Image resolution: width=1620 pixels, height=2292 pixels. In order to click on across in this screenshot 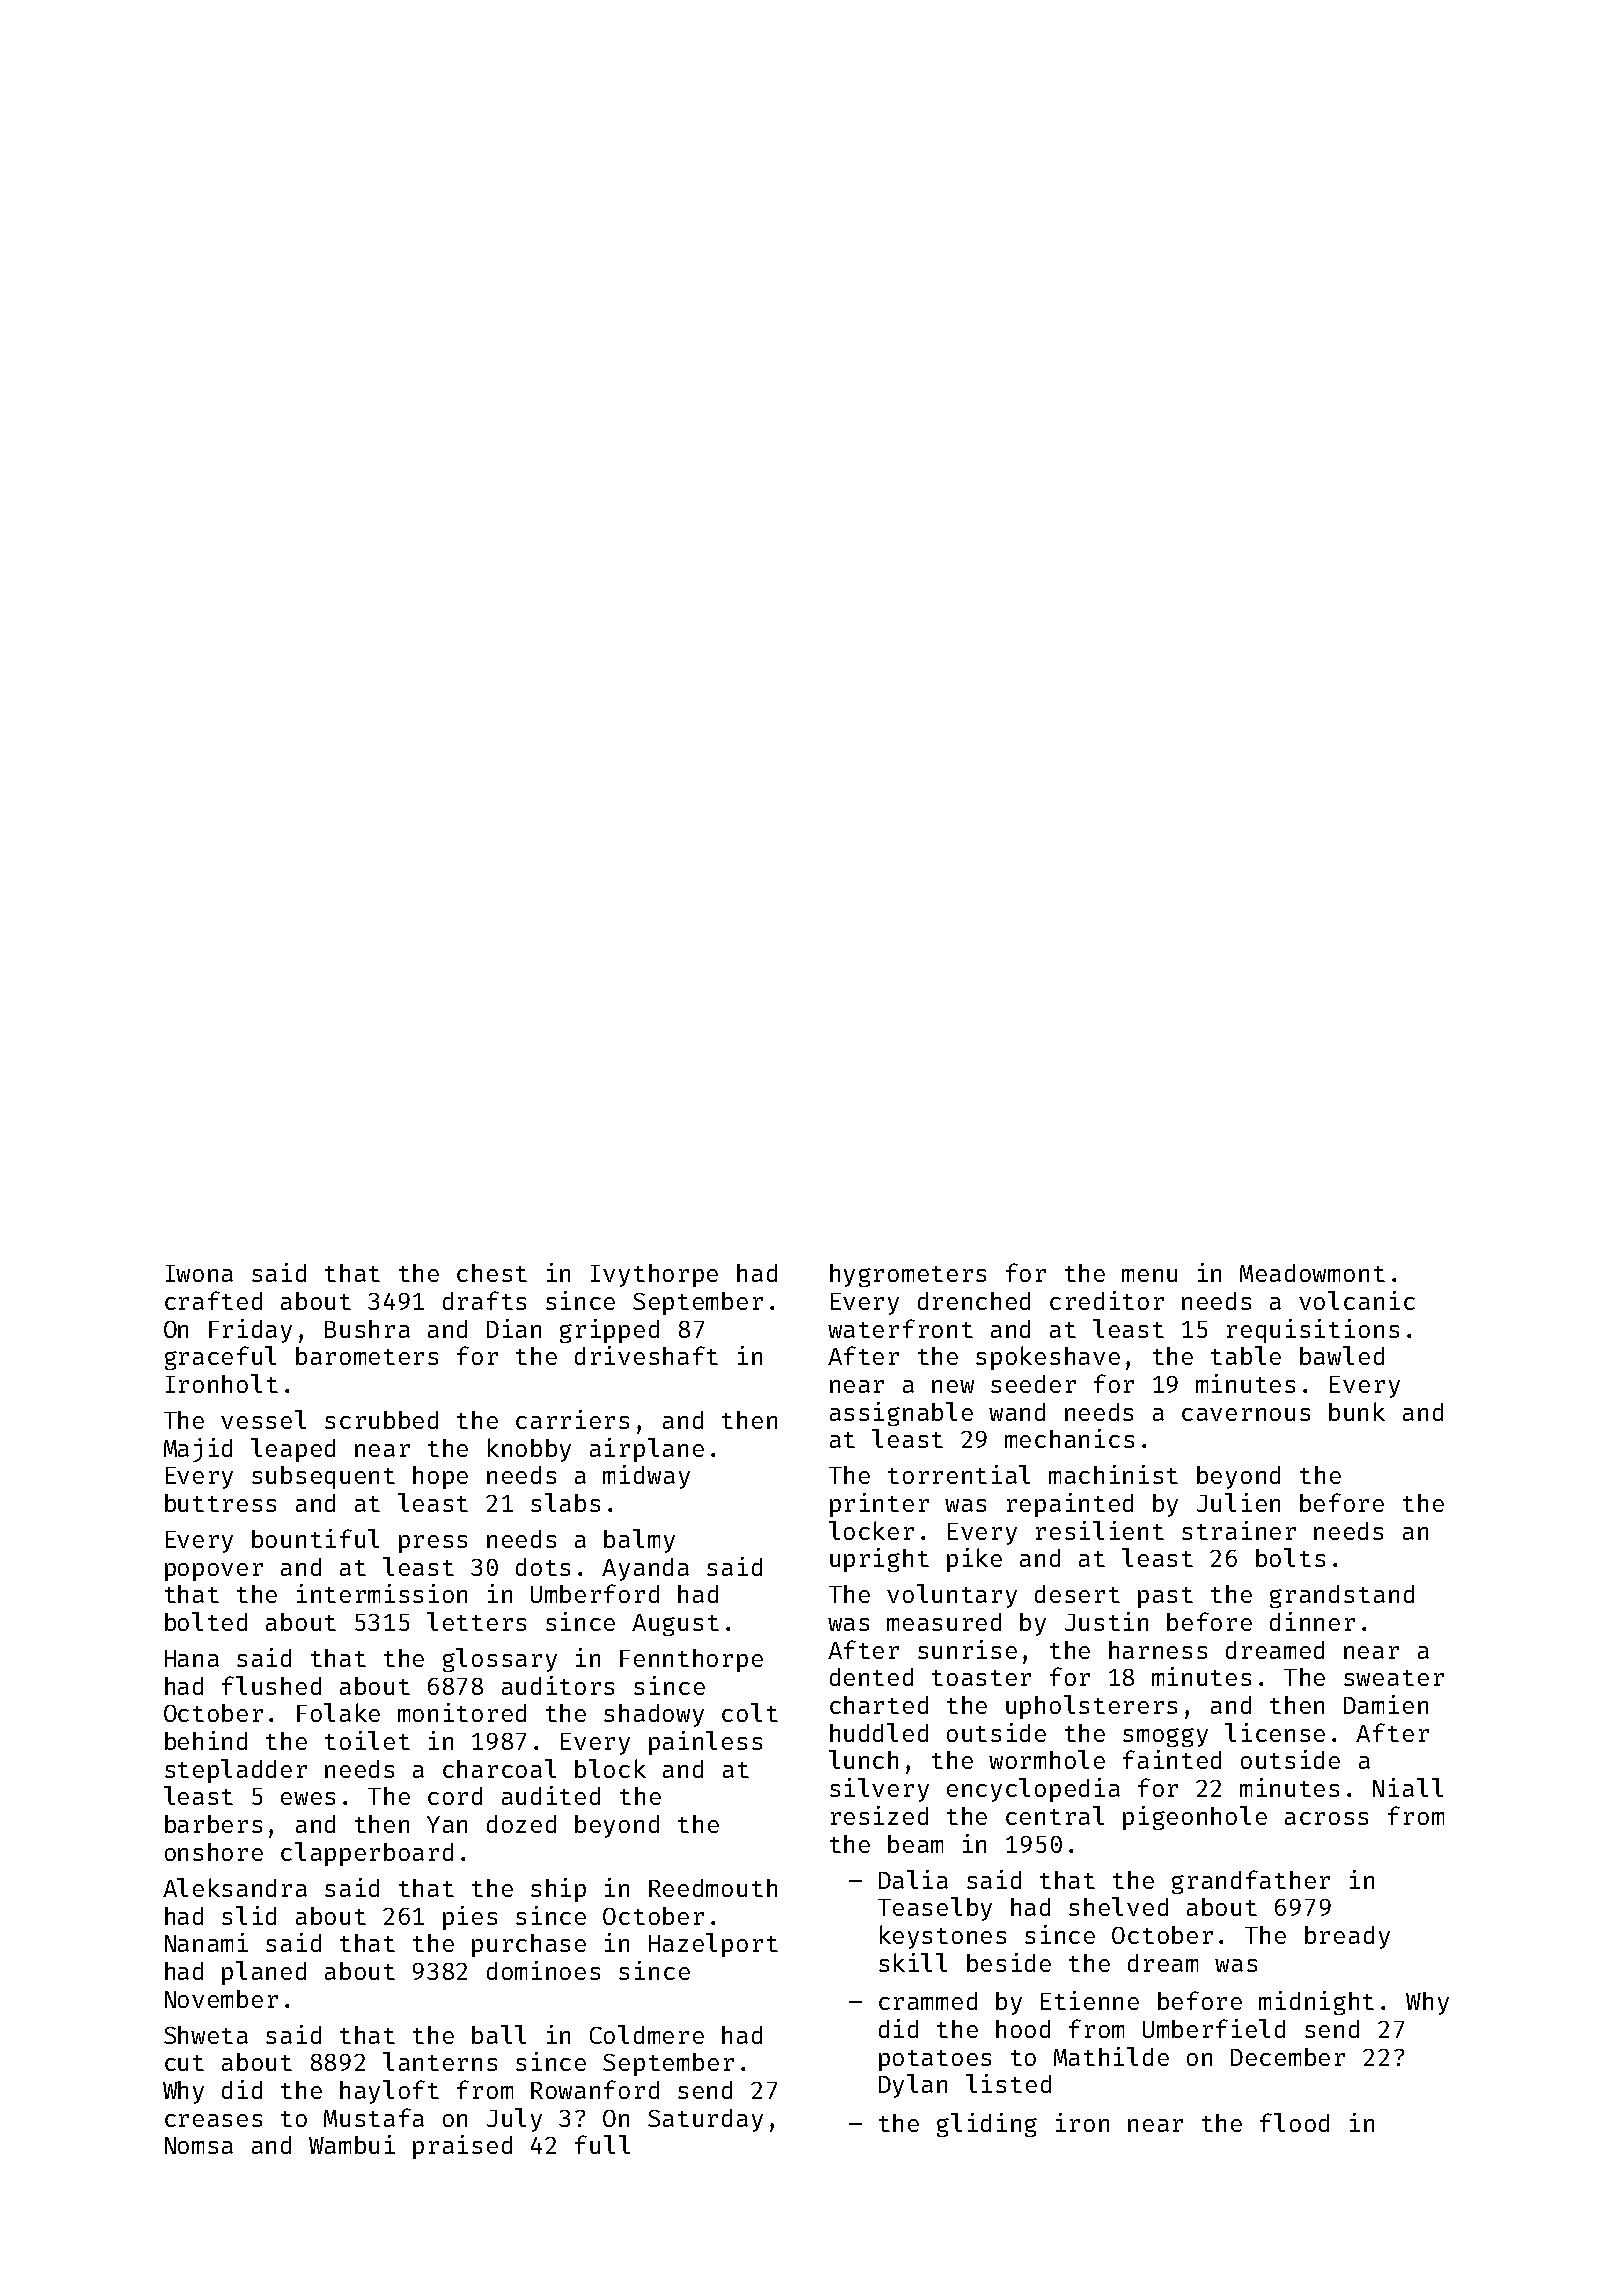, I will do `click(1326, 1818)`.
